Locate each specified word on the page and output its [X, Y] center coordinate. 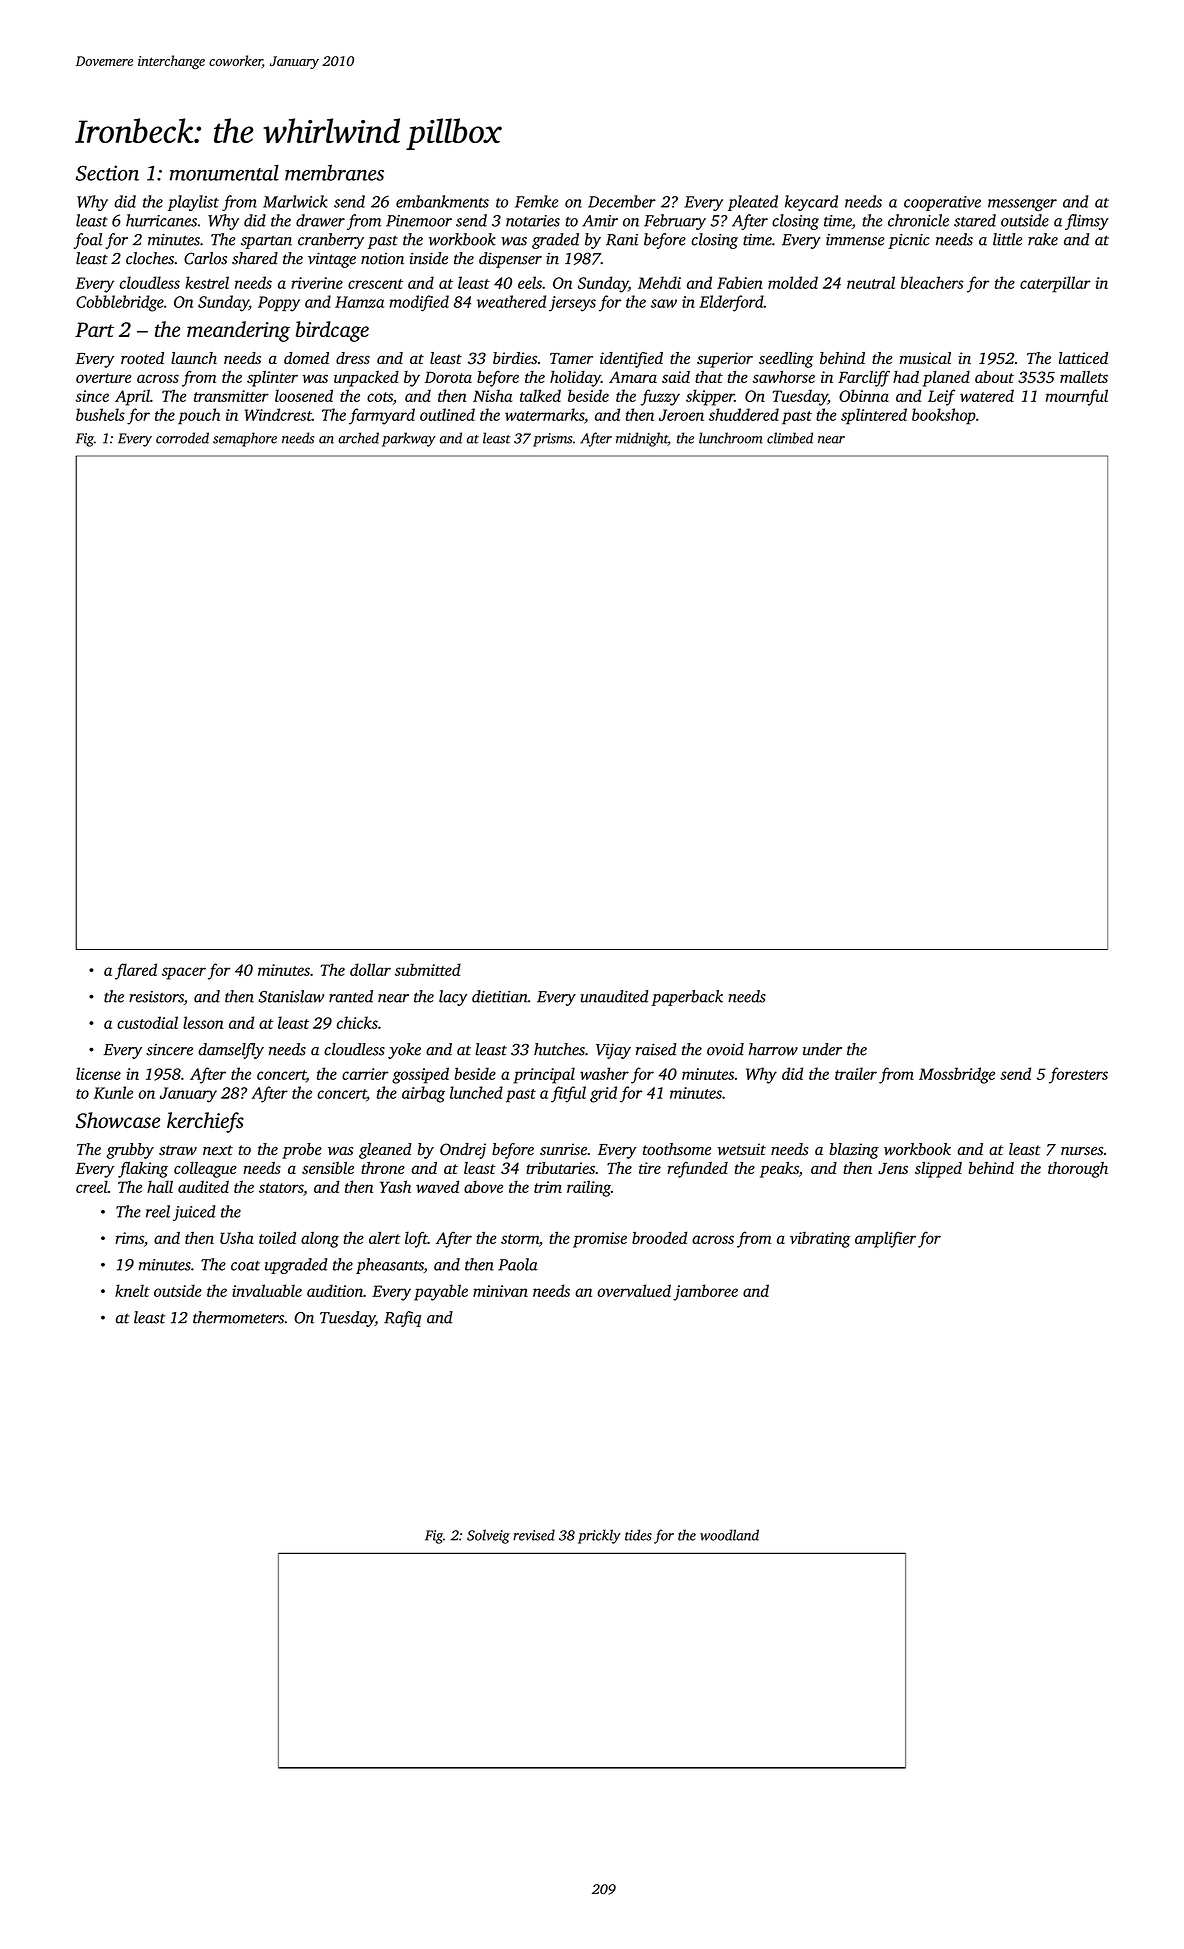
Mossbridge [957, 1075]
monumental [224, 172]
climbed [790, 438]
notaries [533, 221]
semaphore [245, 439]
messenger [1022, 205]
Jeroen [681, 415]
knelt [132, 1290]
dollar [370, 969]
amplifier [885, 1239]
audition [335, 1290]
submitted [428, 969]
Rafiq [402, 1319]
